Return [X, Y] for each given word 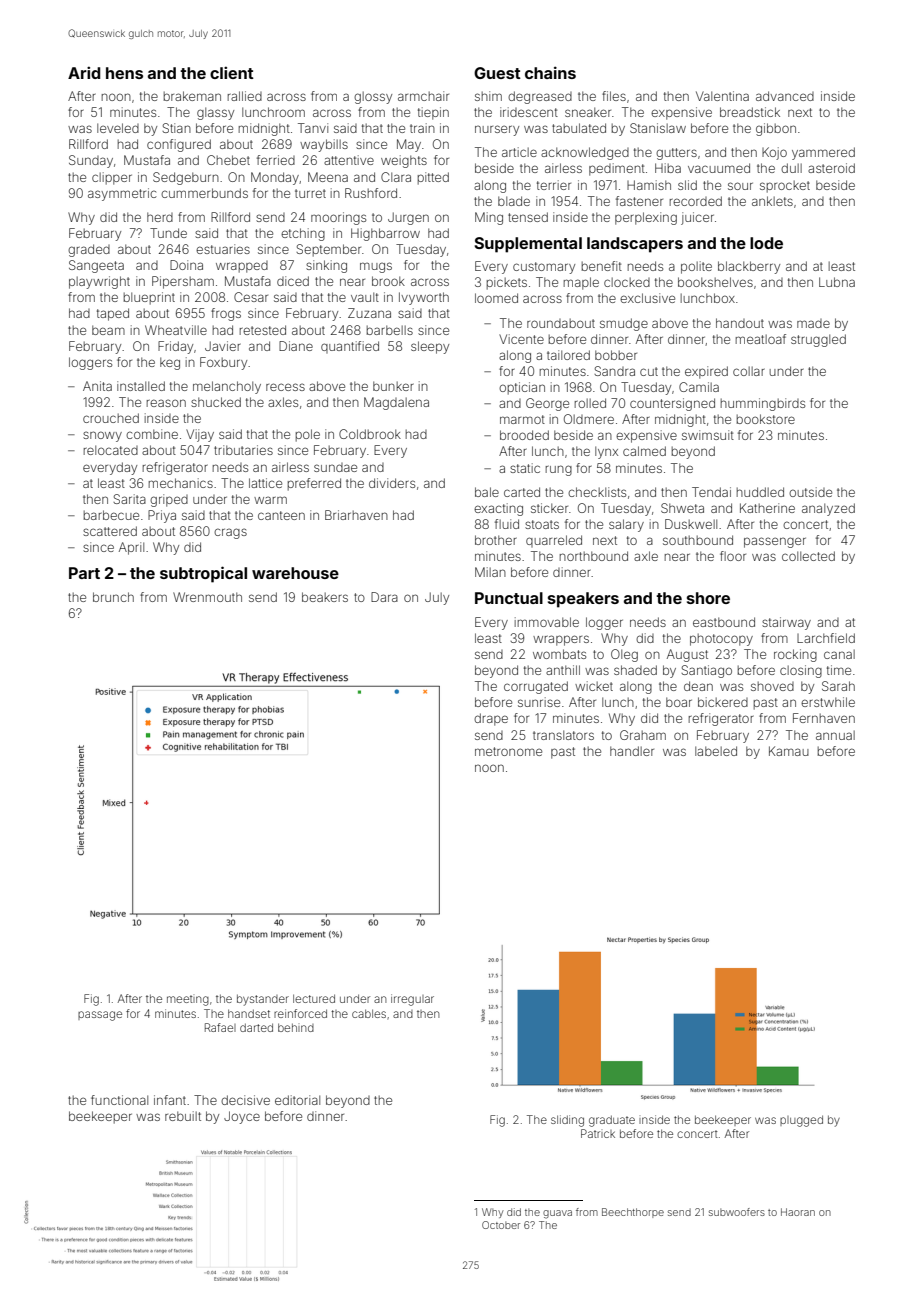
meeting [188, 1000]
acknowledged [585, 153]
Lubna [837, 282]
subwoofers [737, 1212]
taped [113, 314]
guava [557, 1214]
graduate [612, 1121]
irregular [412, 1000]
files [614, 96]
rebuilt [183, 1116]
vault [365, 297]
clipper [112, 178]
